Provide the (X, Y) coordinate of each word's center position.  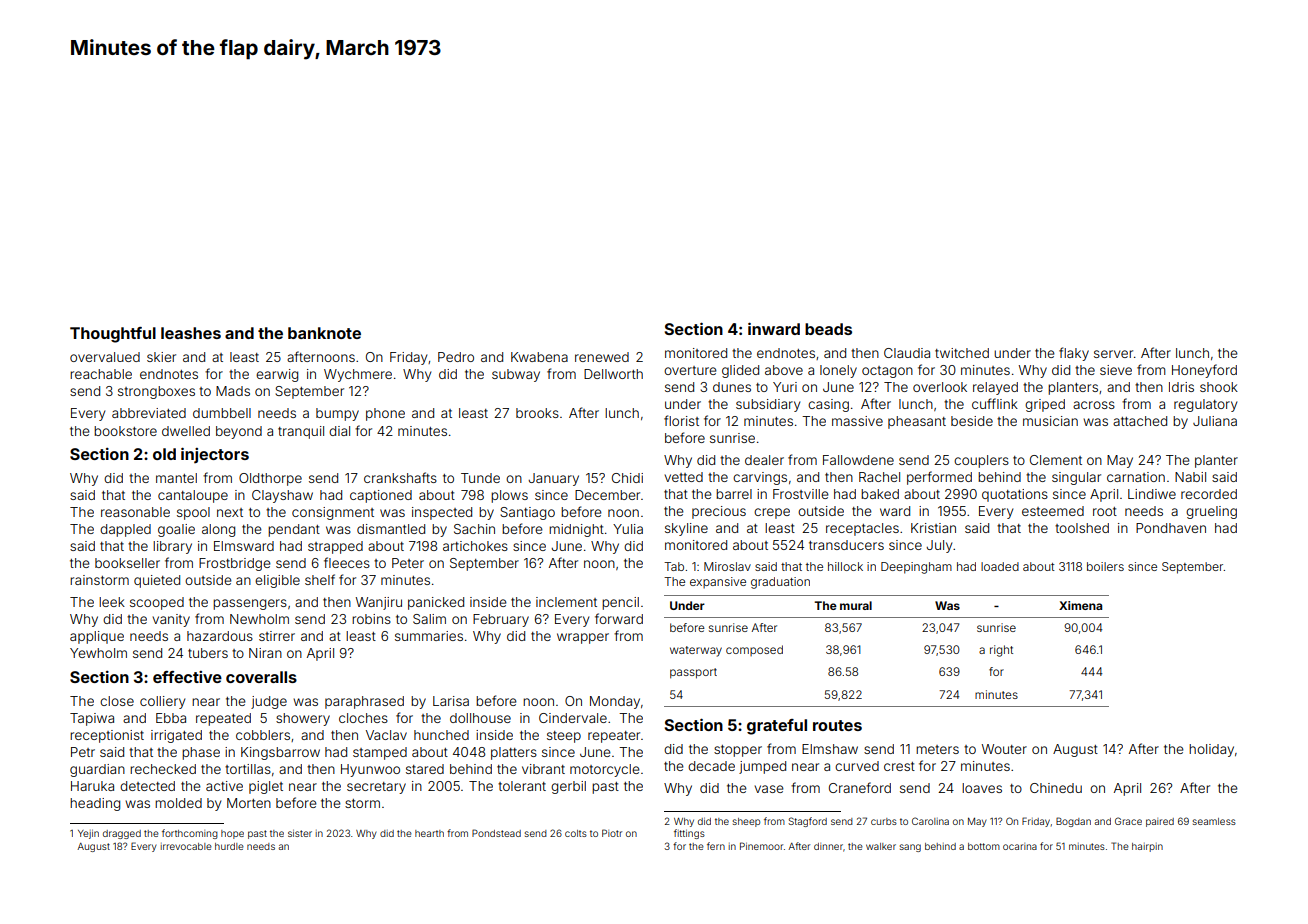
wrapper (583, 638)
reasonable (135, 512)
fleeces (347, 562)
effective (187, 677)
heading (95, 804)
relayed (995, 388)
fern (716, 846)
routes (837, 725)
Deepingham (916, 568)
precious (719, 512)
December (607, 495)
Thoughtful (113, 335)
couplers (981, 461)
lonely (838, 371)
